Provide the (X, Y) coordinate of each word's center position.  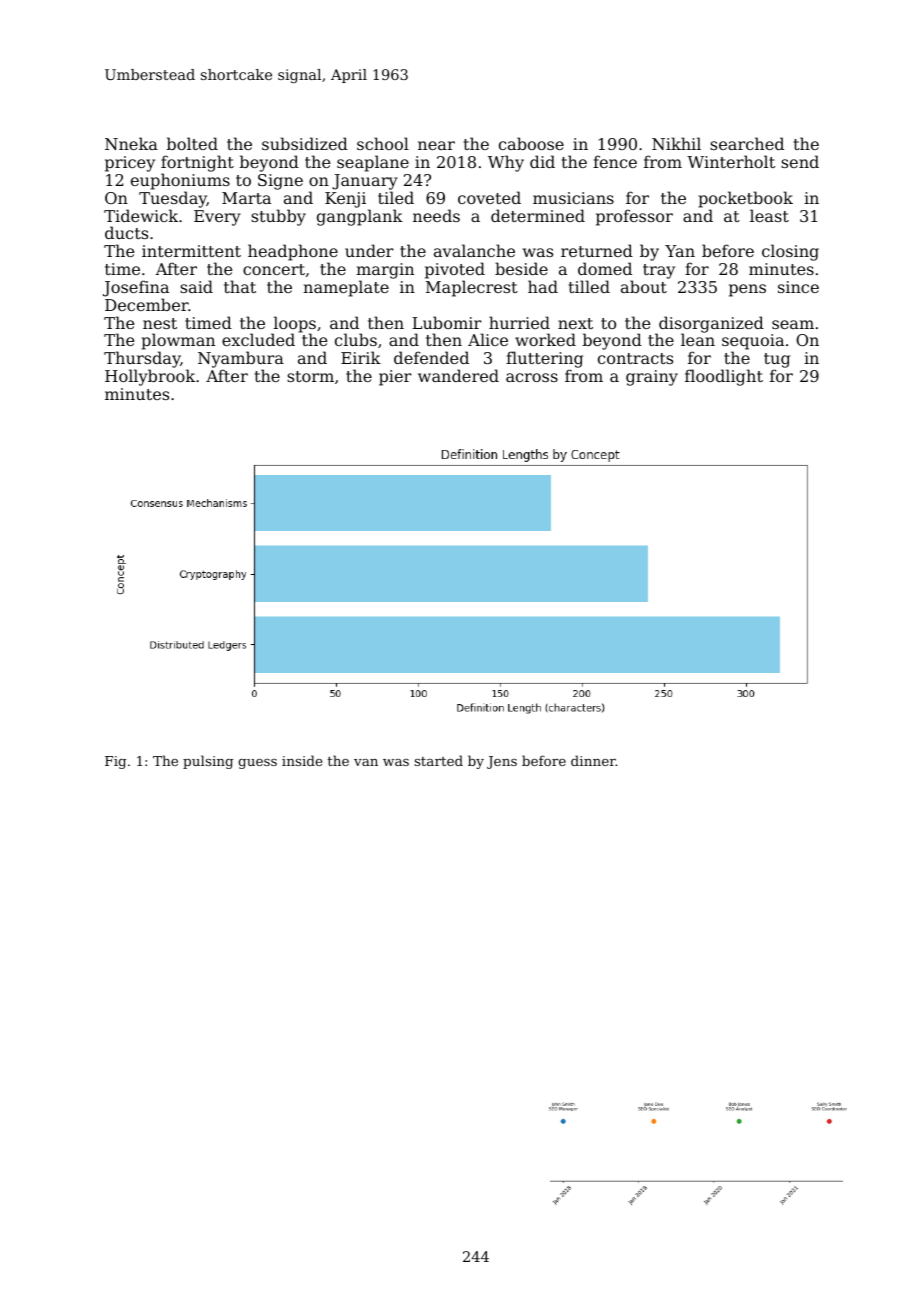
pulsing (208, 762)
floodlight (724, 377)
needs (436, 215)
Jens (502, 762)
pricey (130, 164)
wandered (458, 375)
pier (395, 378)
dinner (593, 760)
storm (310, 376)
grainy (652, 378)
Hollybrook (150, 377)
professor (634, 217)
